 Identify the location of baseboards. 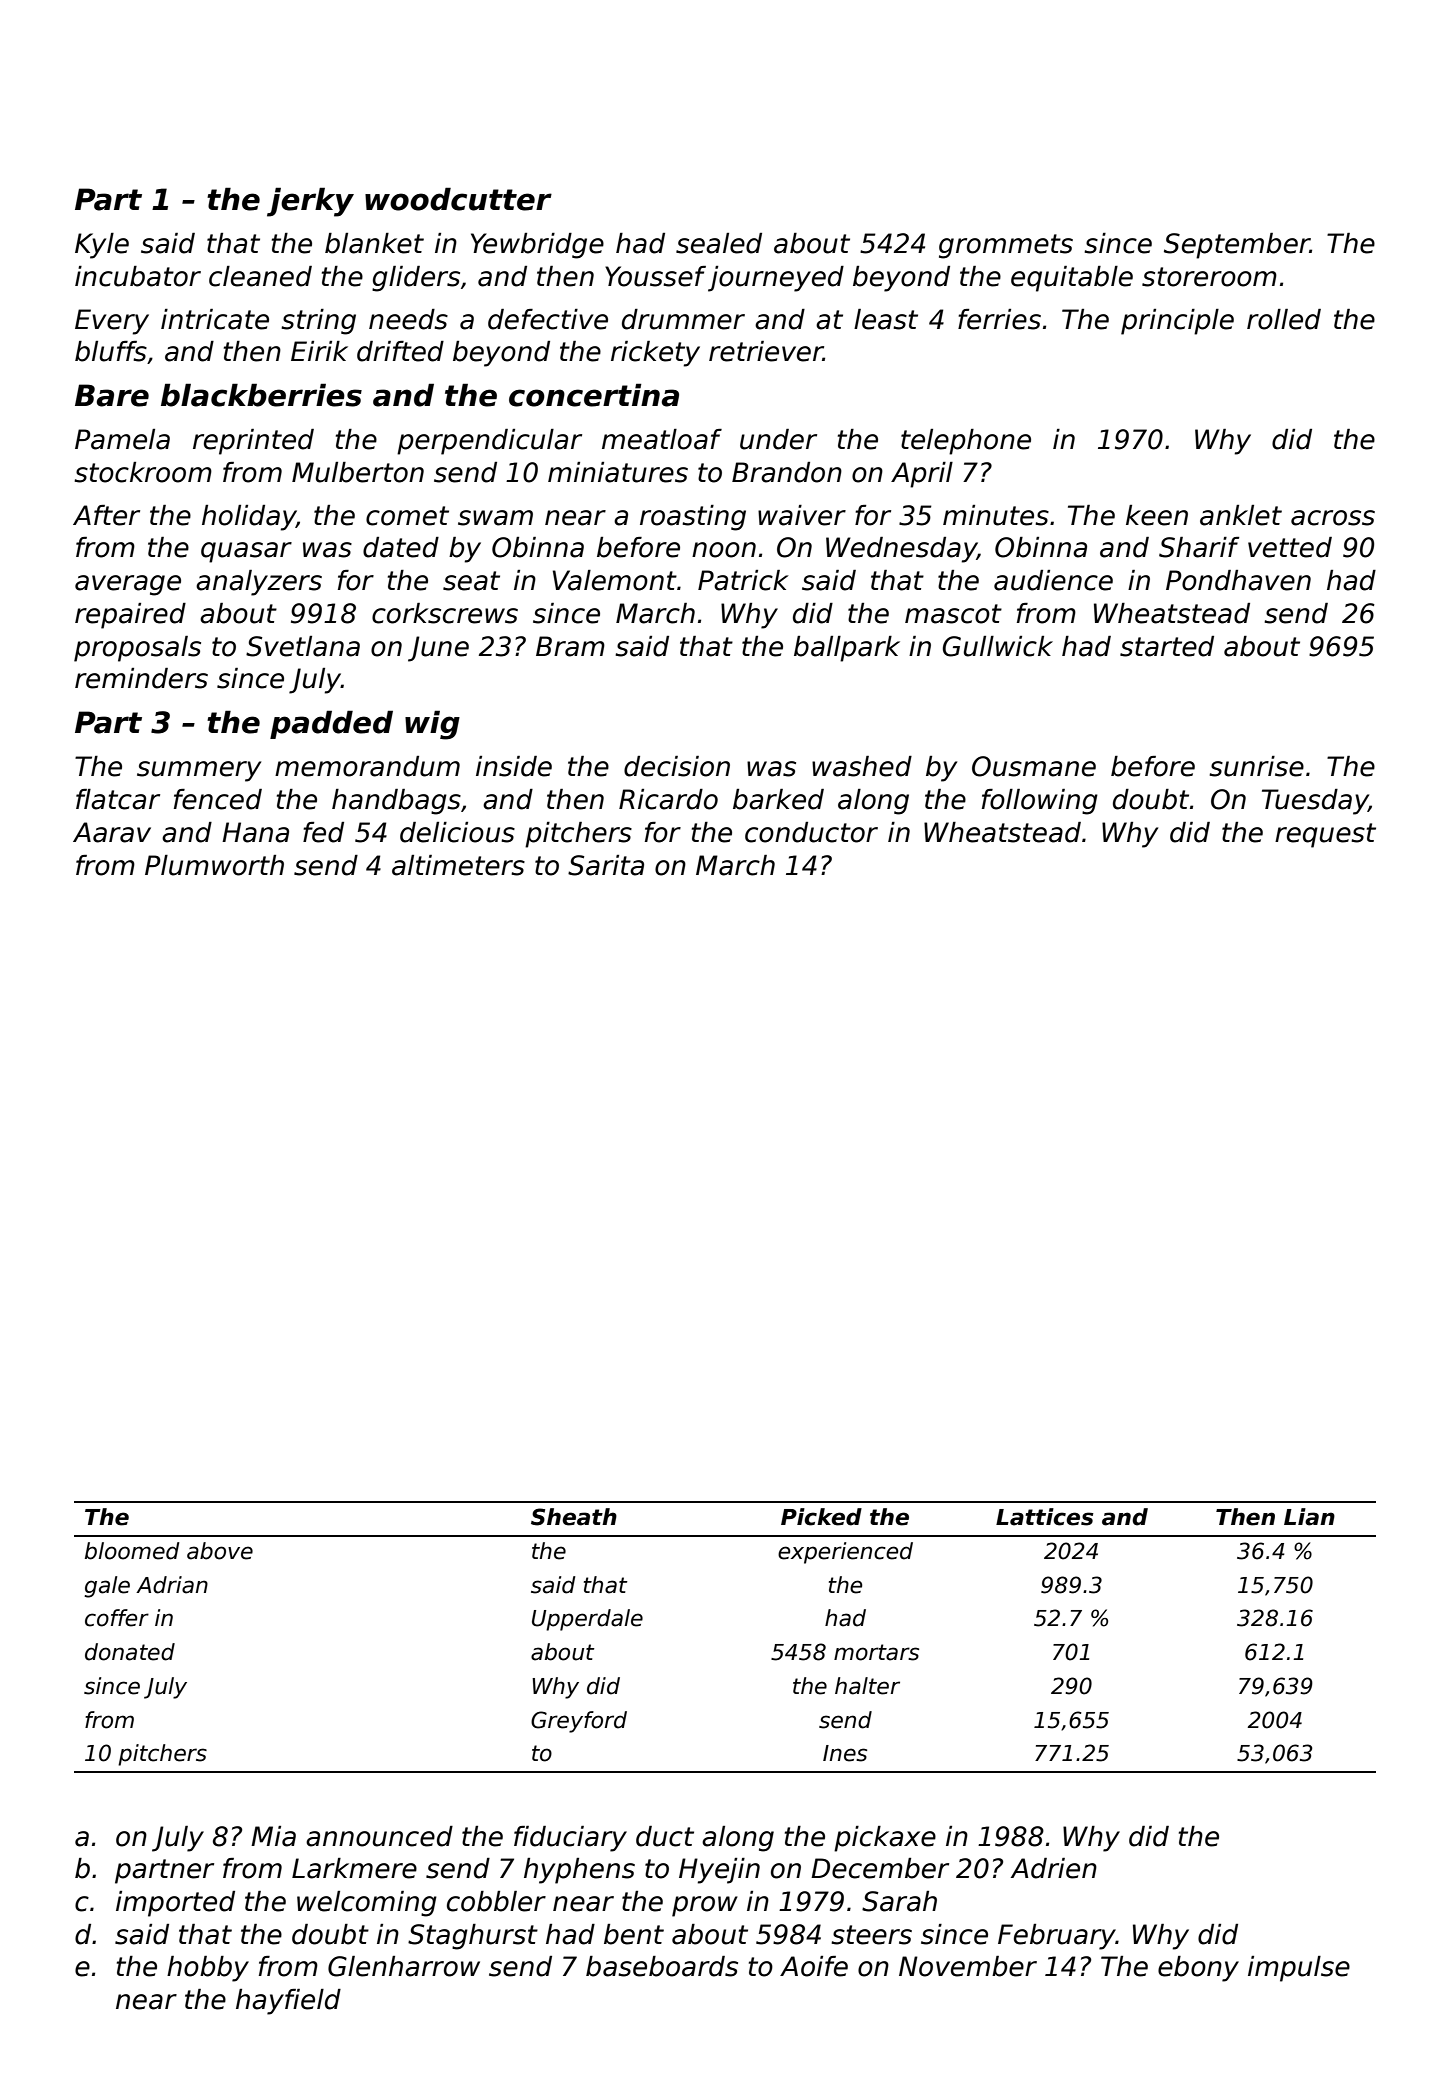
(662, 1966).
